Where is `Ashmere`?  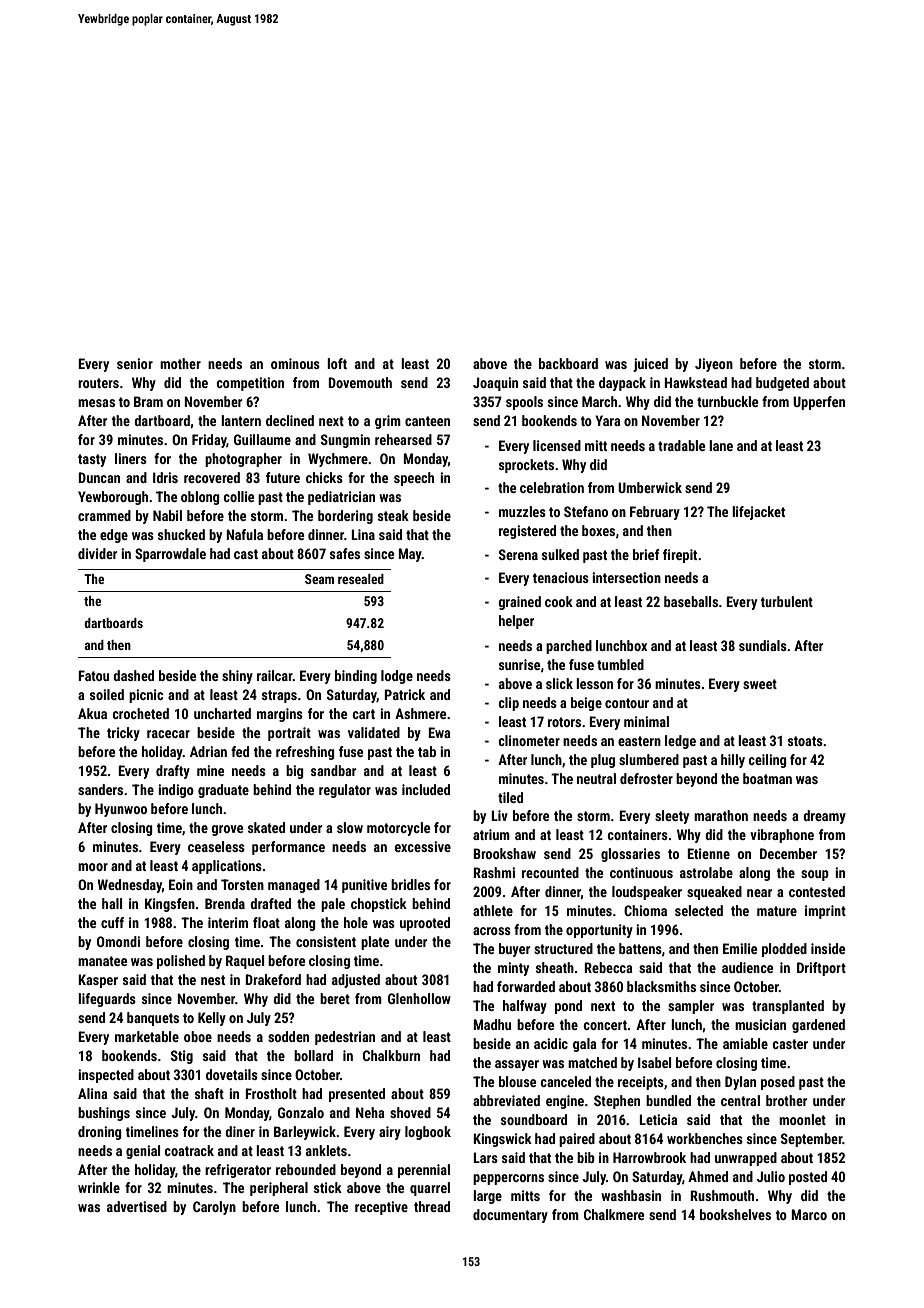 Ashmere is located at coordinates (420, 713).
